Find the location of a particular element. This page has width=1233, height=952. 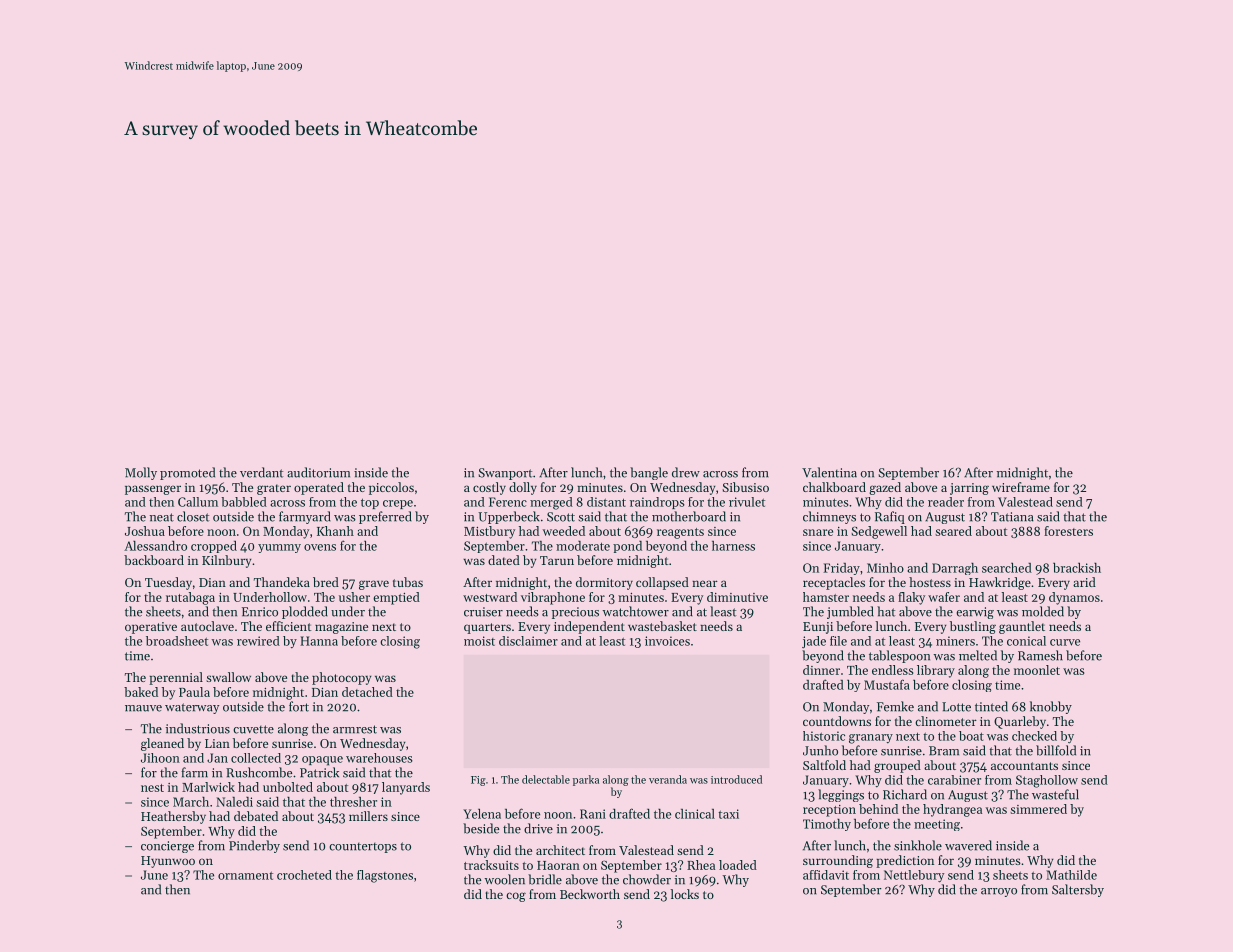

grave is located at coordinates (374, 585).
